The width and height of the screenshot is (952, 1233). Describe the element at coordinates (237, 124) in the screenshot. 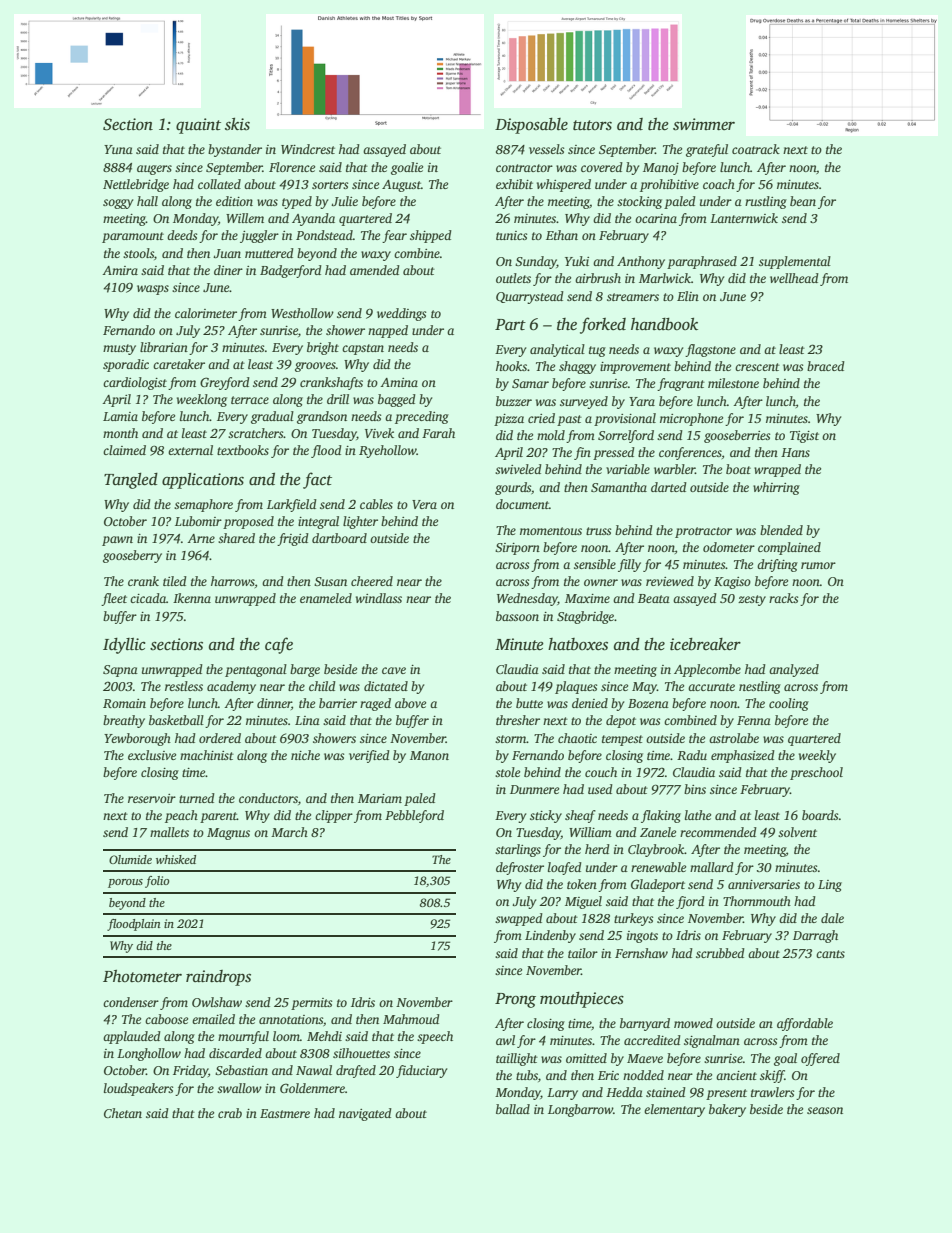

I see `skis` at that location.
